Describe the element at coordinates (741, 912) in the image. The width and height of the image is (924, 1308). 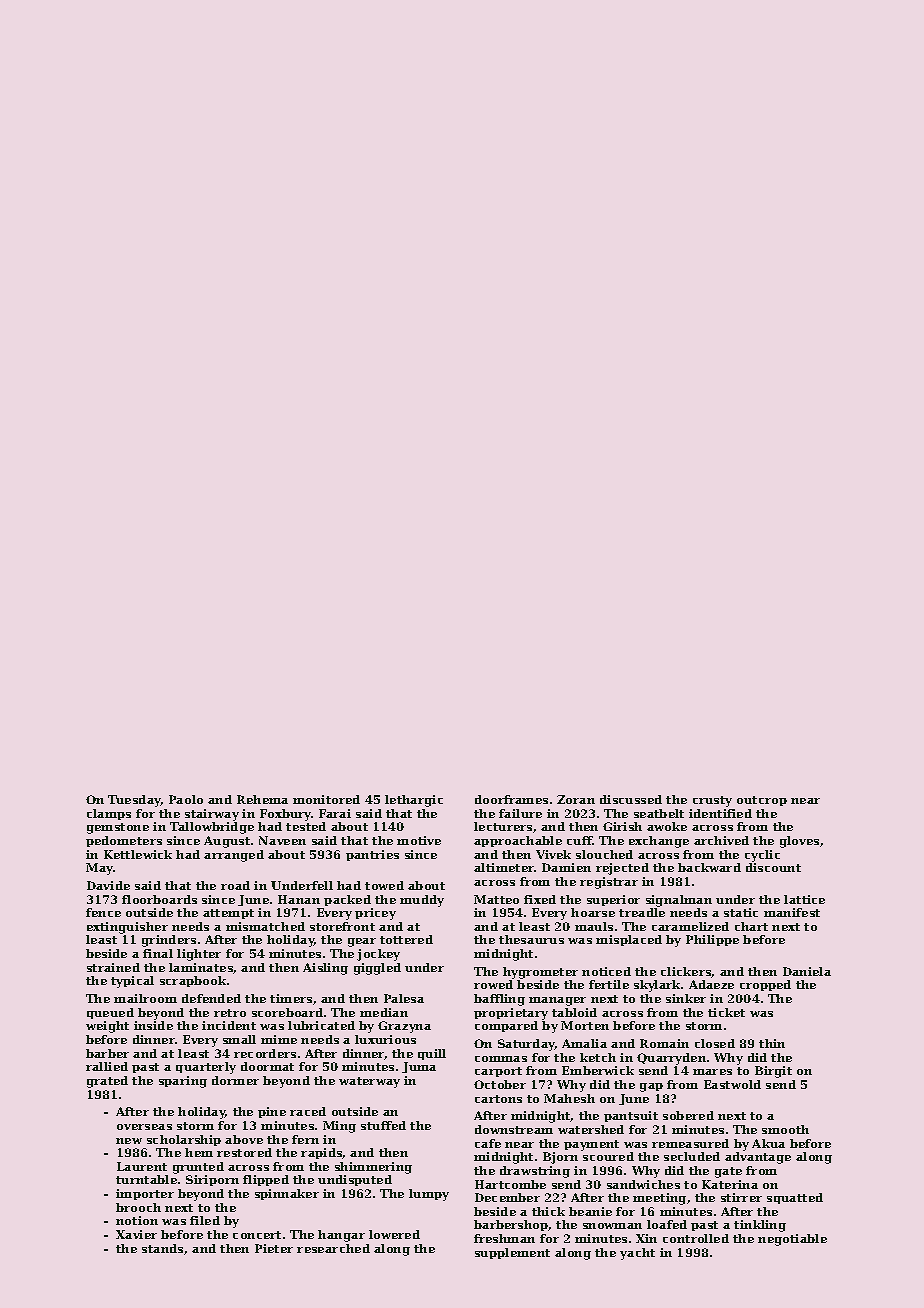
I see `static` at that location.
